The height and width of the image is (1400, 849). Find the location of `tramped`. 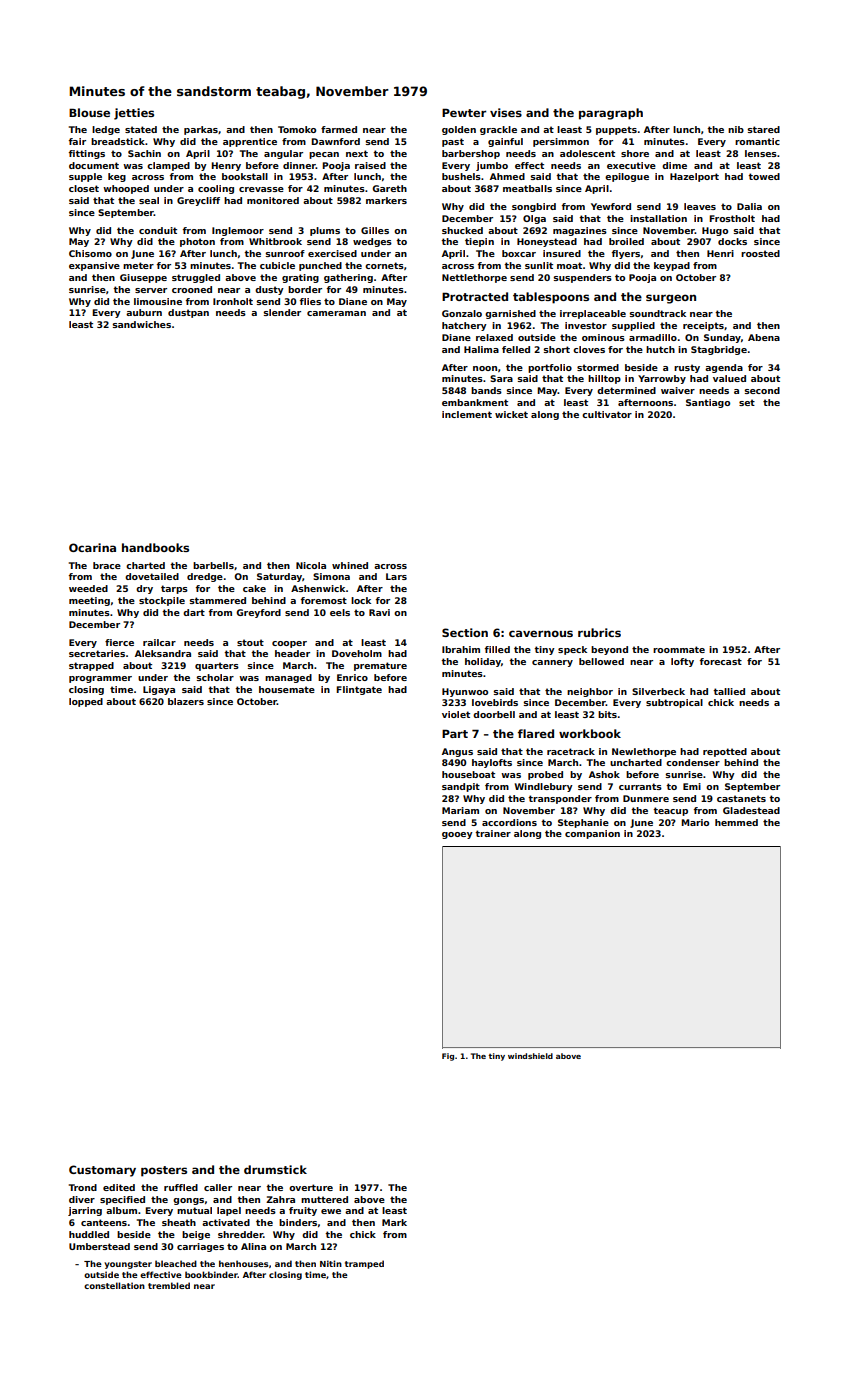

tramped is located at coordinates (364, 1264).
